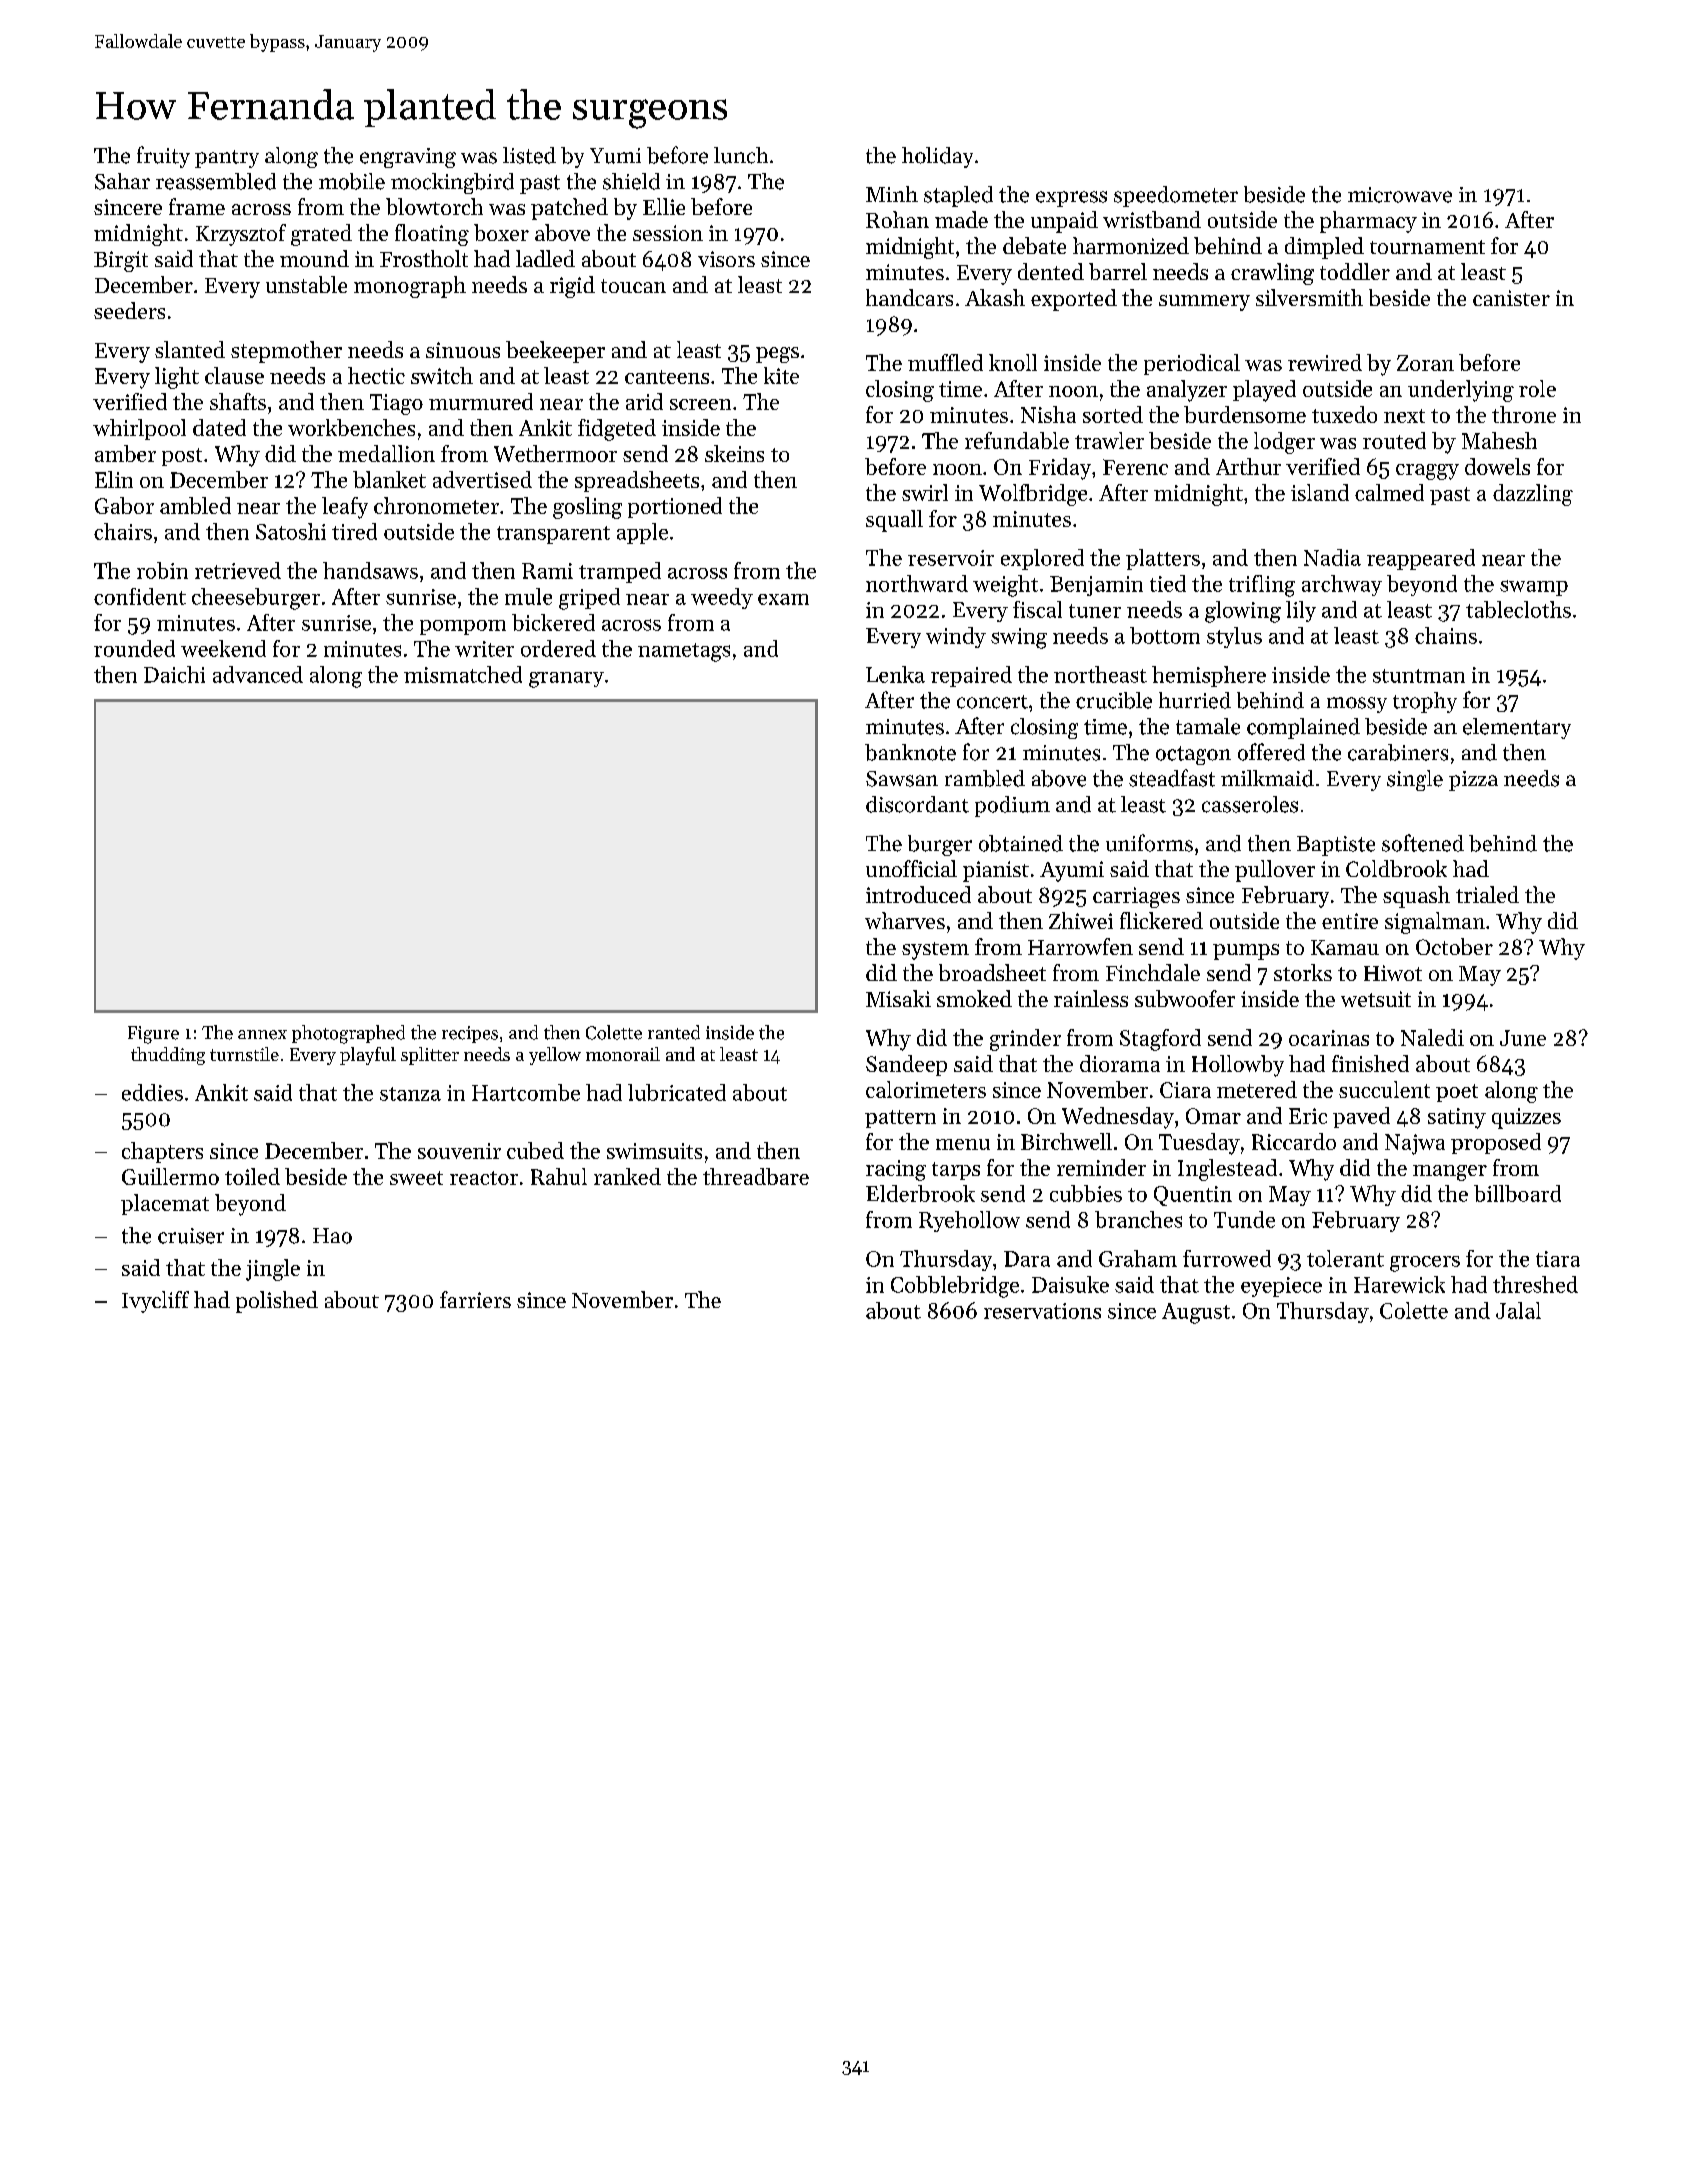 Image resolution: width=1683 pixels, height=2178 pixels. What do you see at coordinates (675, 507) in the document?
I see `portioned` at bounding box center [675, 507].
